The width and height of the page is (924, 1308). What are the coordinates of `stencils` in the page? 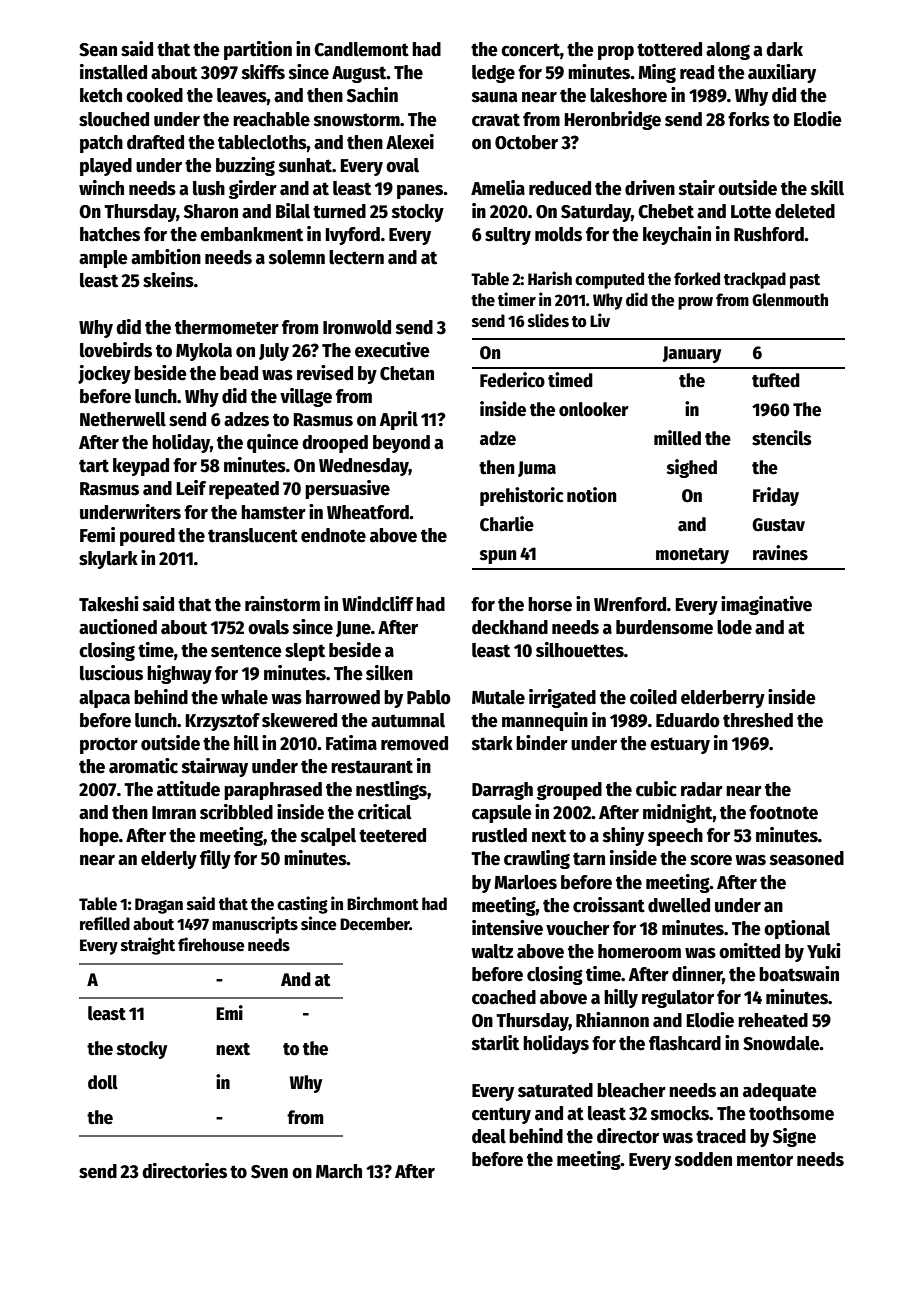 It's located at (781, 438).
